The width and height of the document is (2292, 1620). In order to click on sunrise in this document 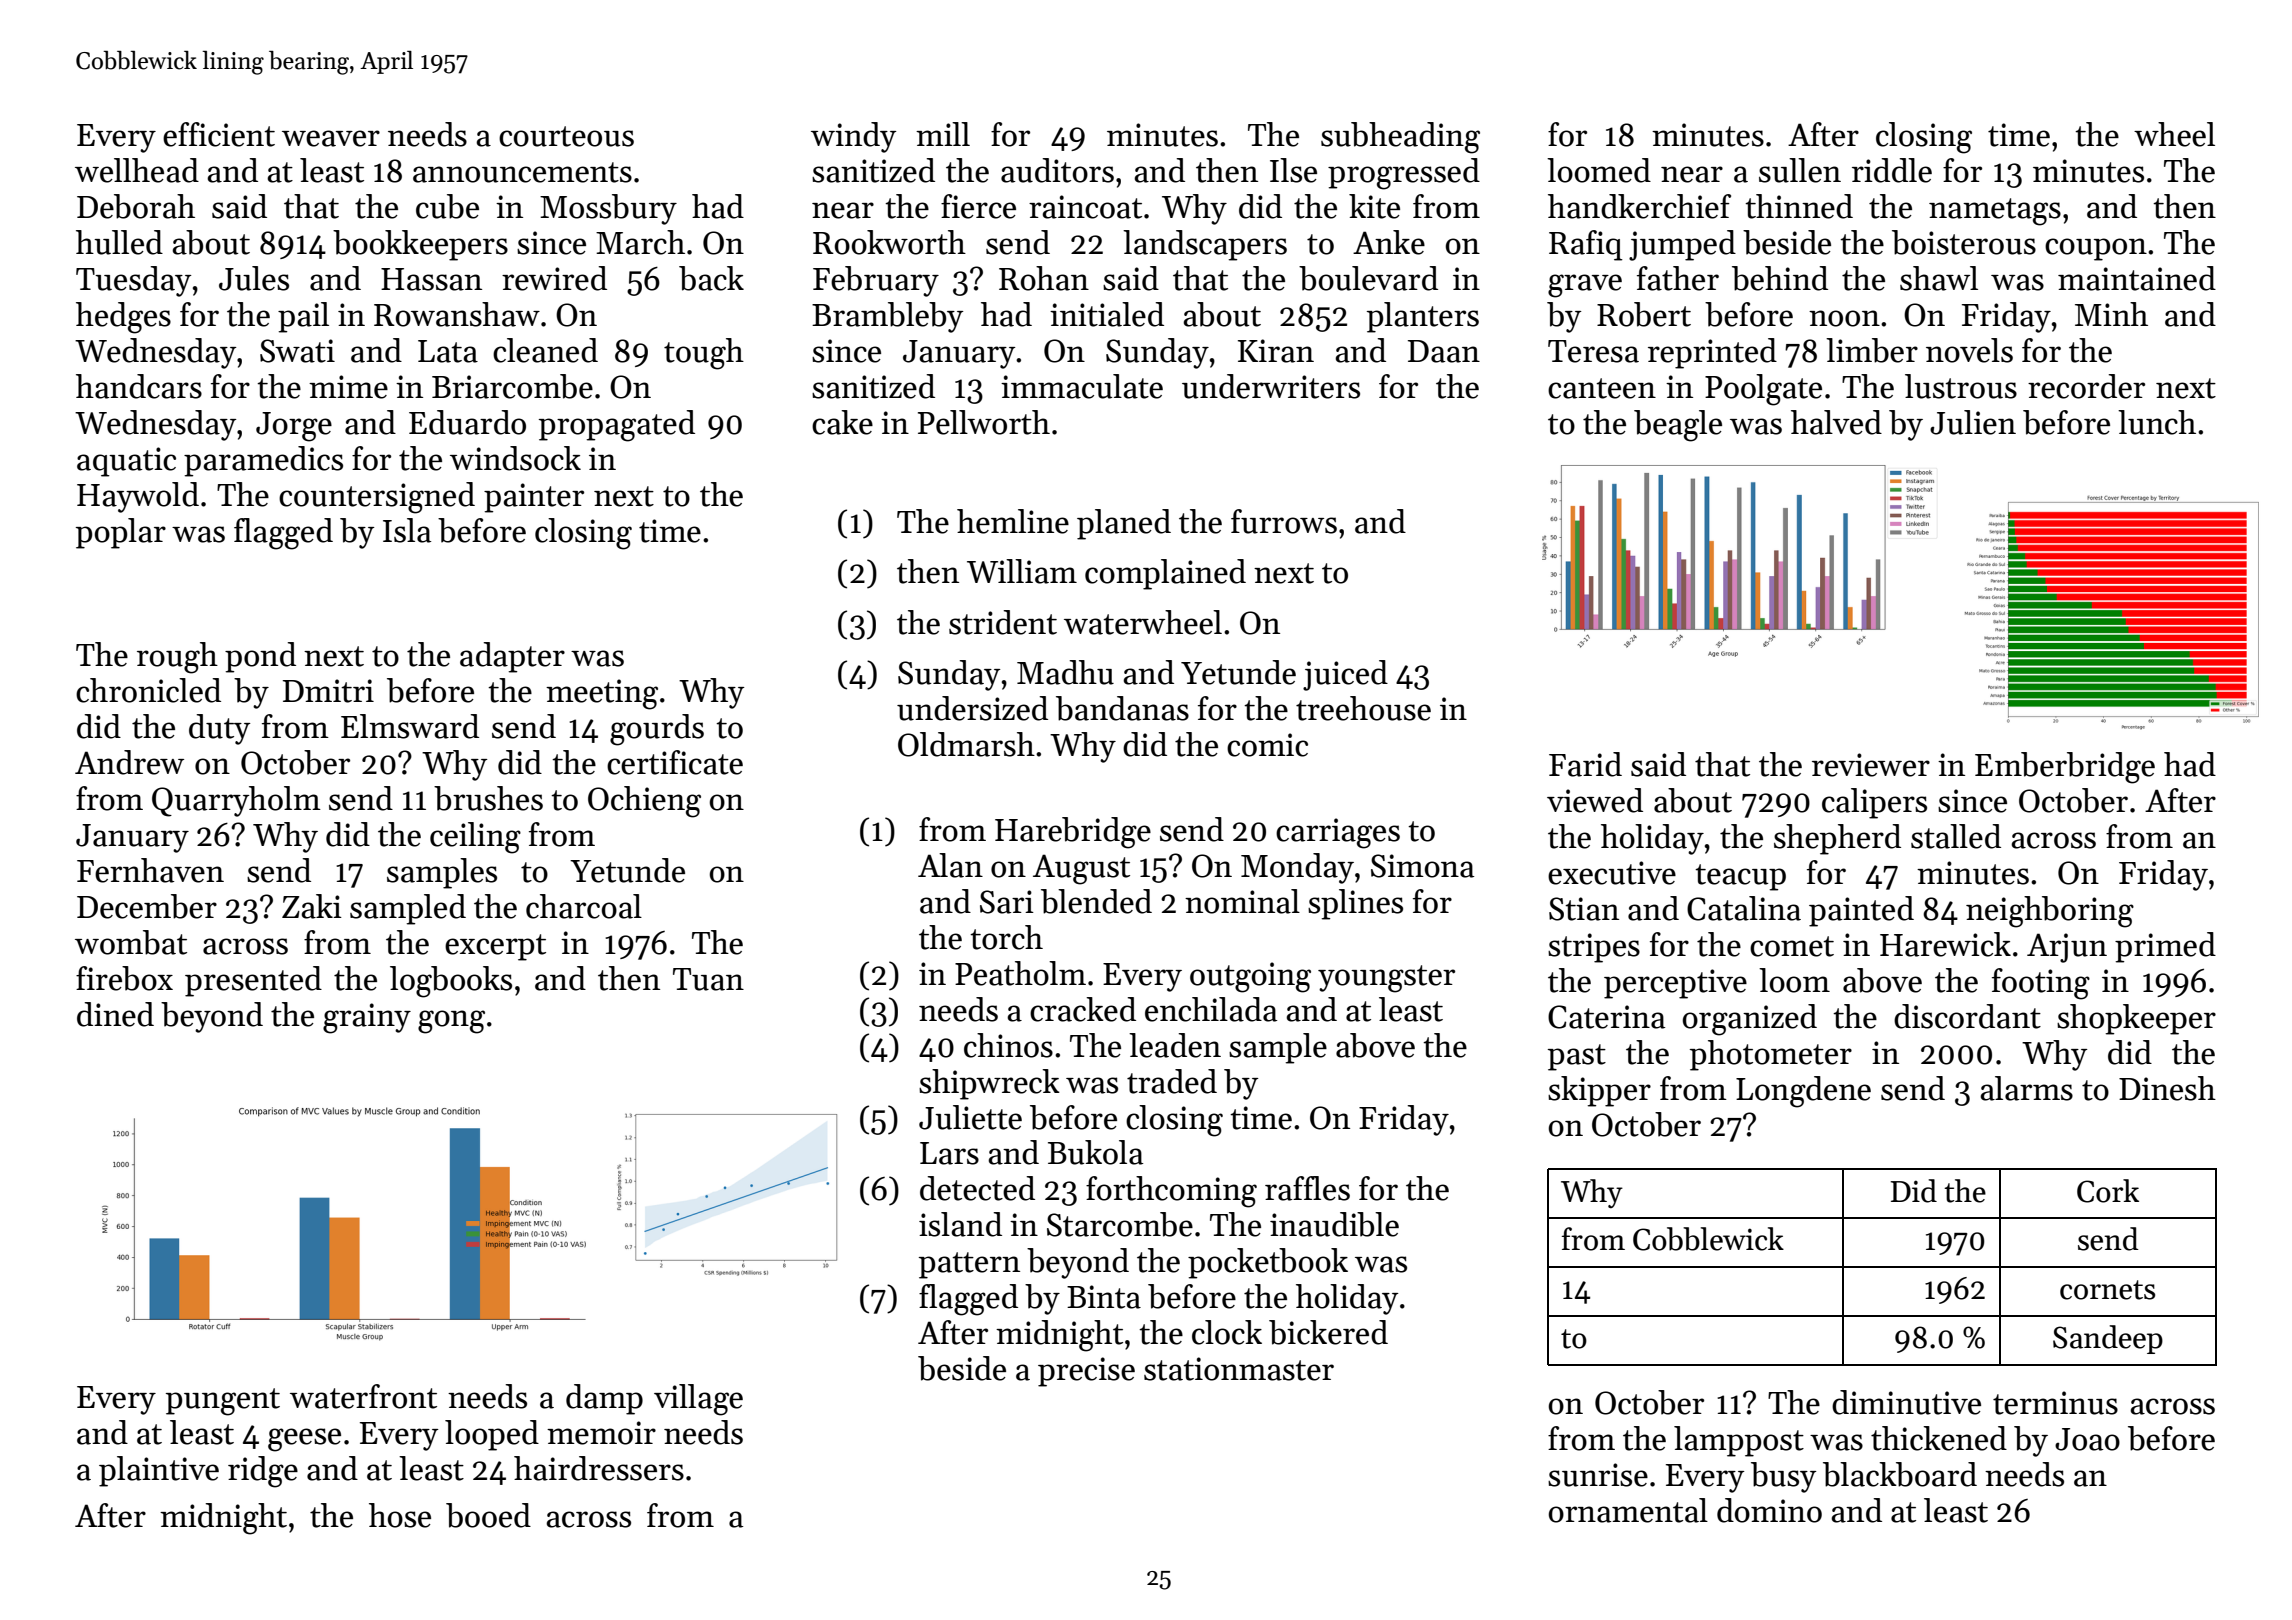, I will do `click(1598, 1475)`.
